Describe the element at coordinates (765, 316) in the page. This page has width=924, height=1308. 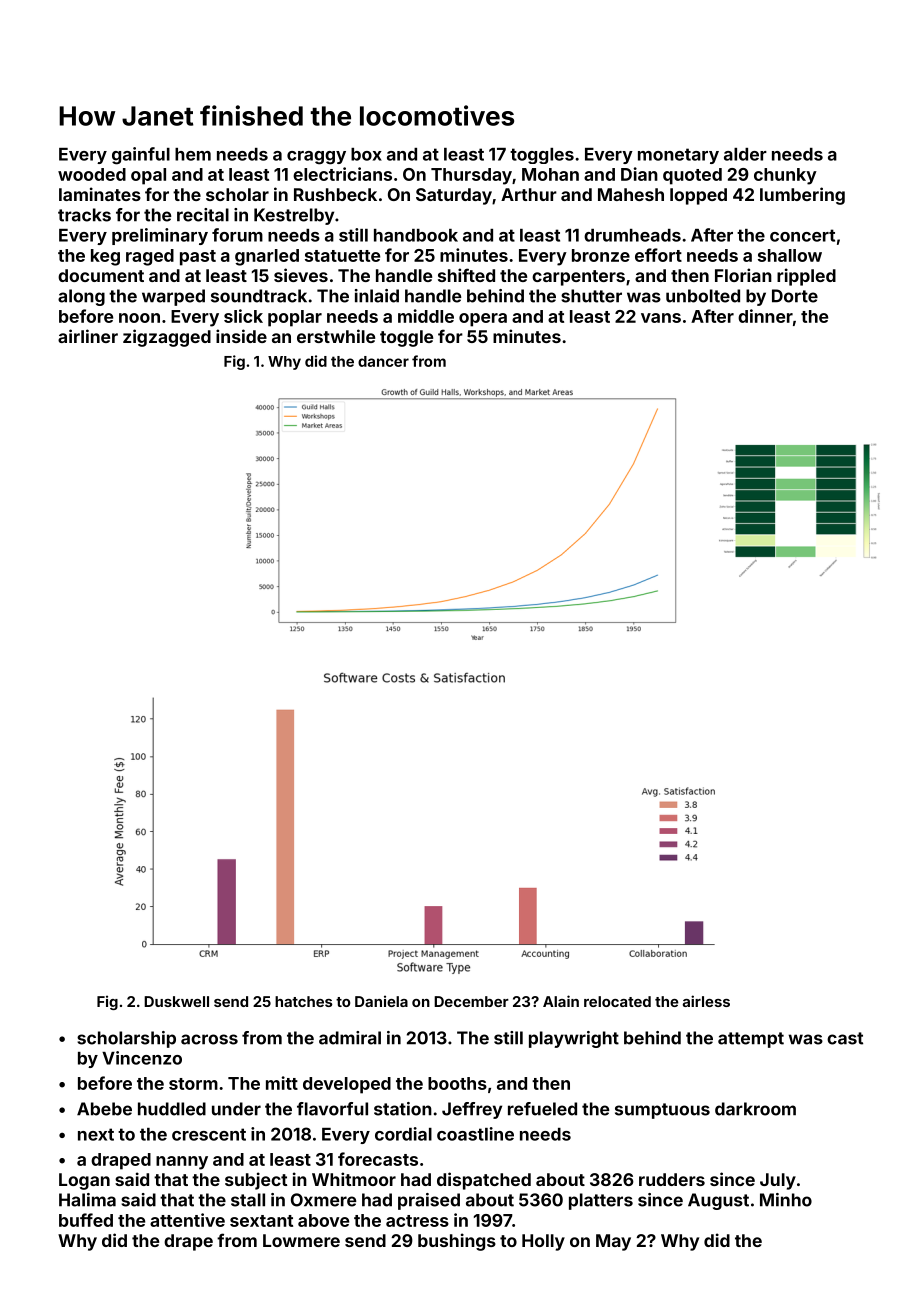
I see `dinner` at that location.
